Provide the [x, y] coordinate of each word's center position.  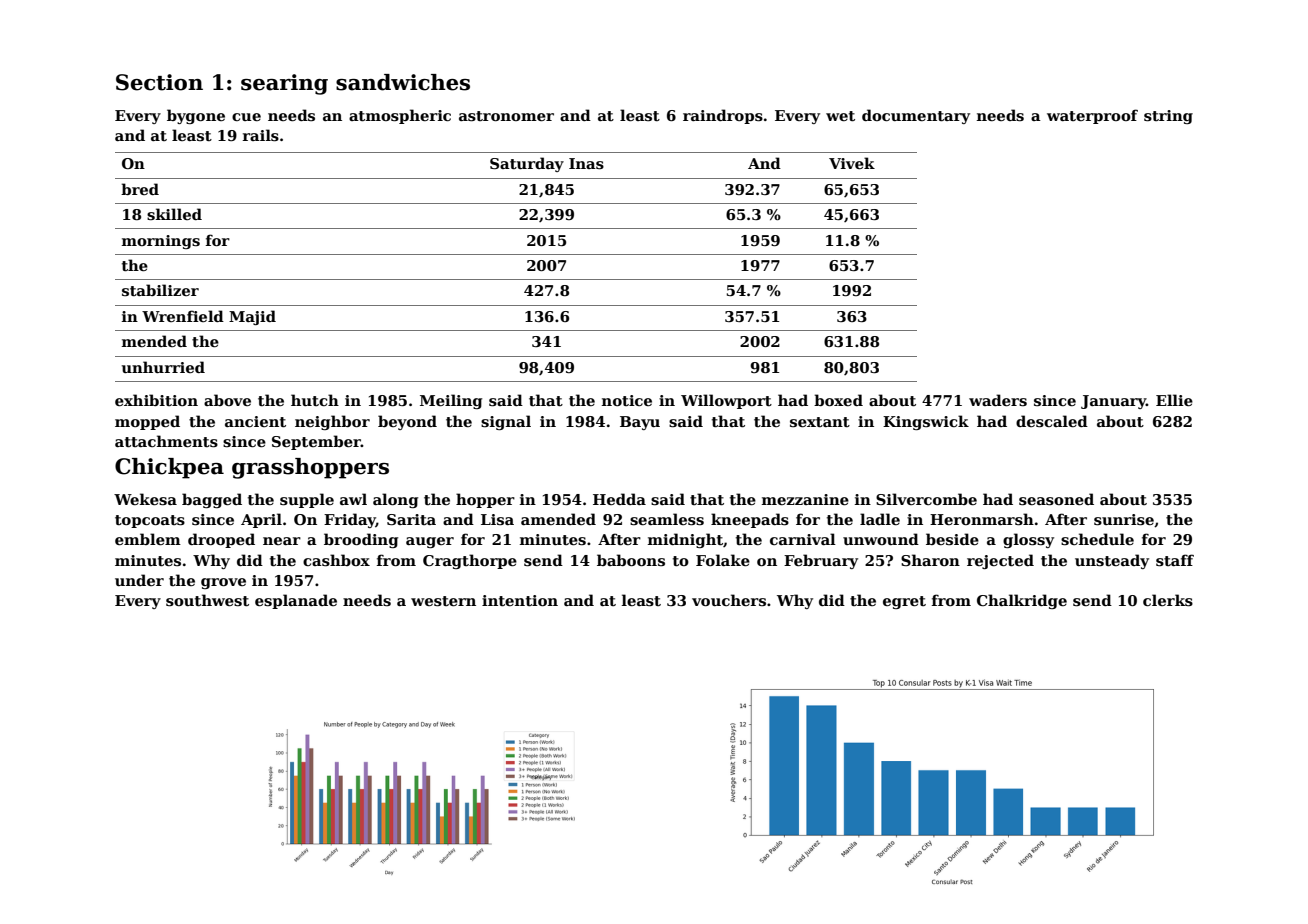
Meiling [451, 401]
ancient [255, 421]
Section [159, 82]
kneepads [750, 520]
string [1168, 117]
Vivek [852, 163]
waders [998, 400]
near [282, 541]
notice [627, 400]
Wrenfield [183, 316]
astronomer [506, 116]
